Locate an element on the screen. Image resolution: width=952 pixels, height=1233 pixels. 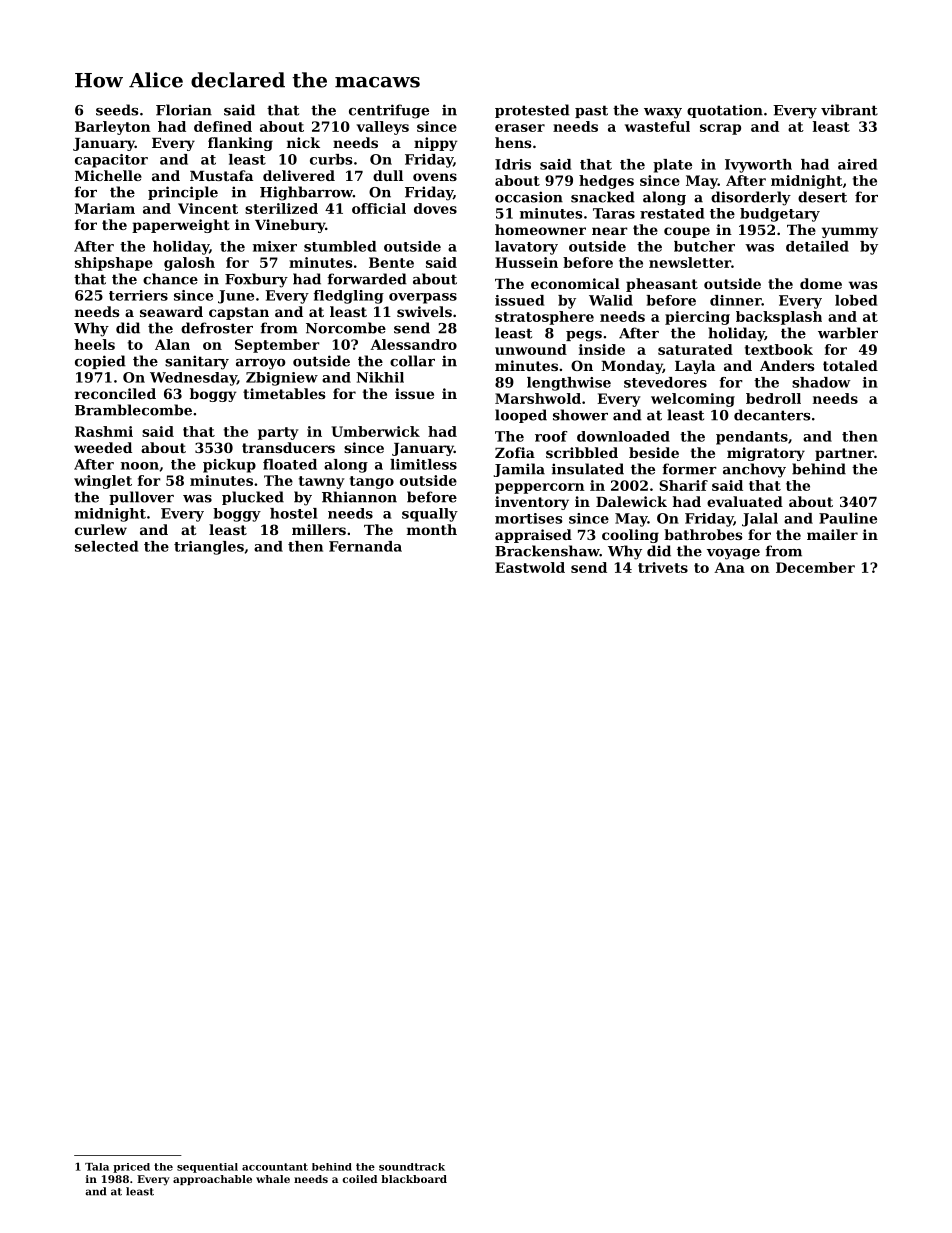
coiled is located at coordinates (359, 1179).
